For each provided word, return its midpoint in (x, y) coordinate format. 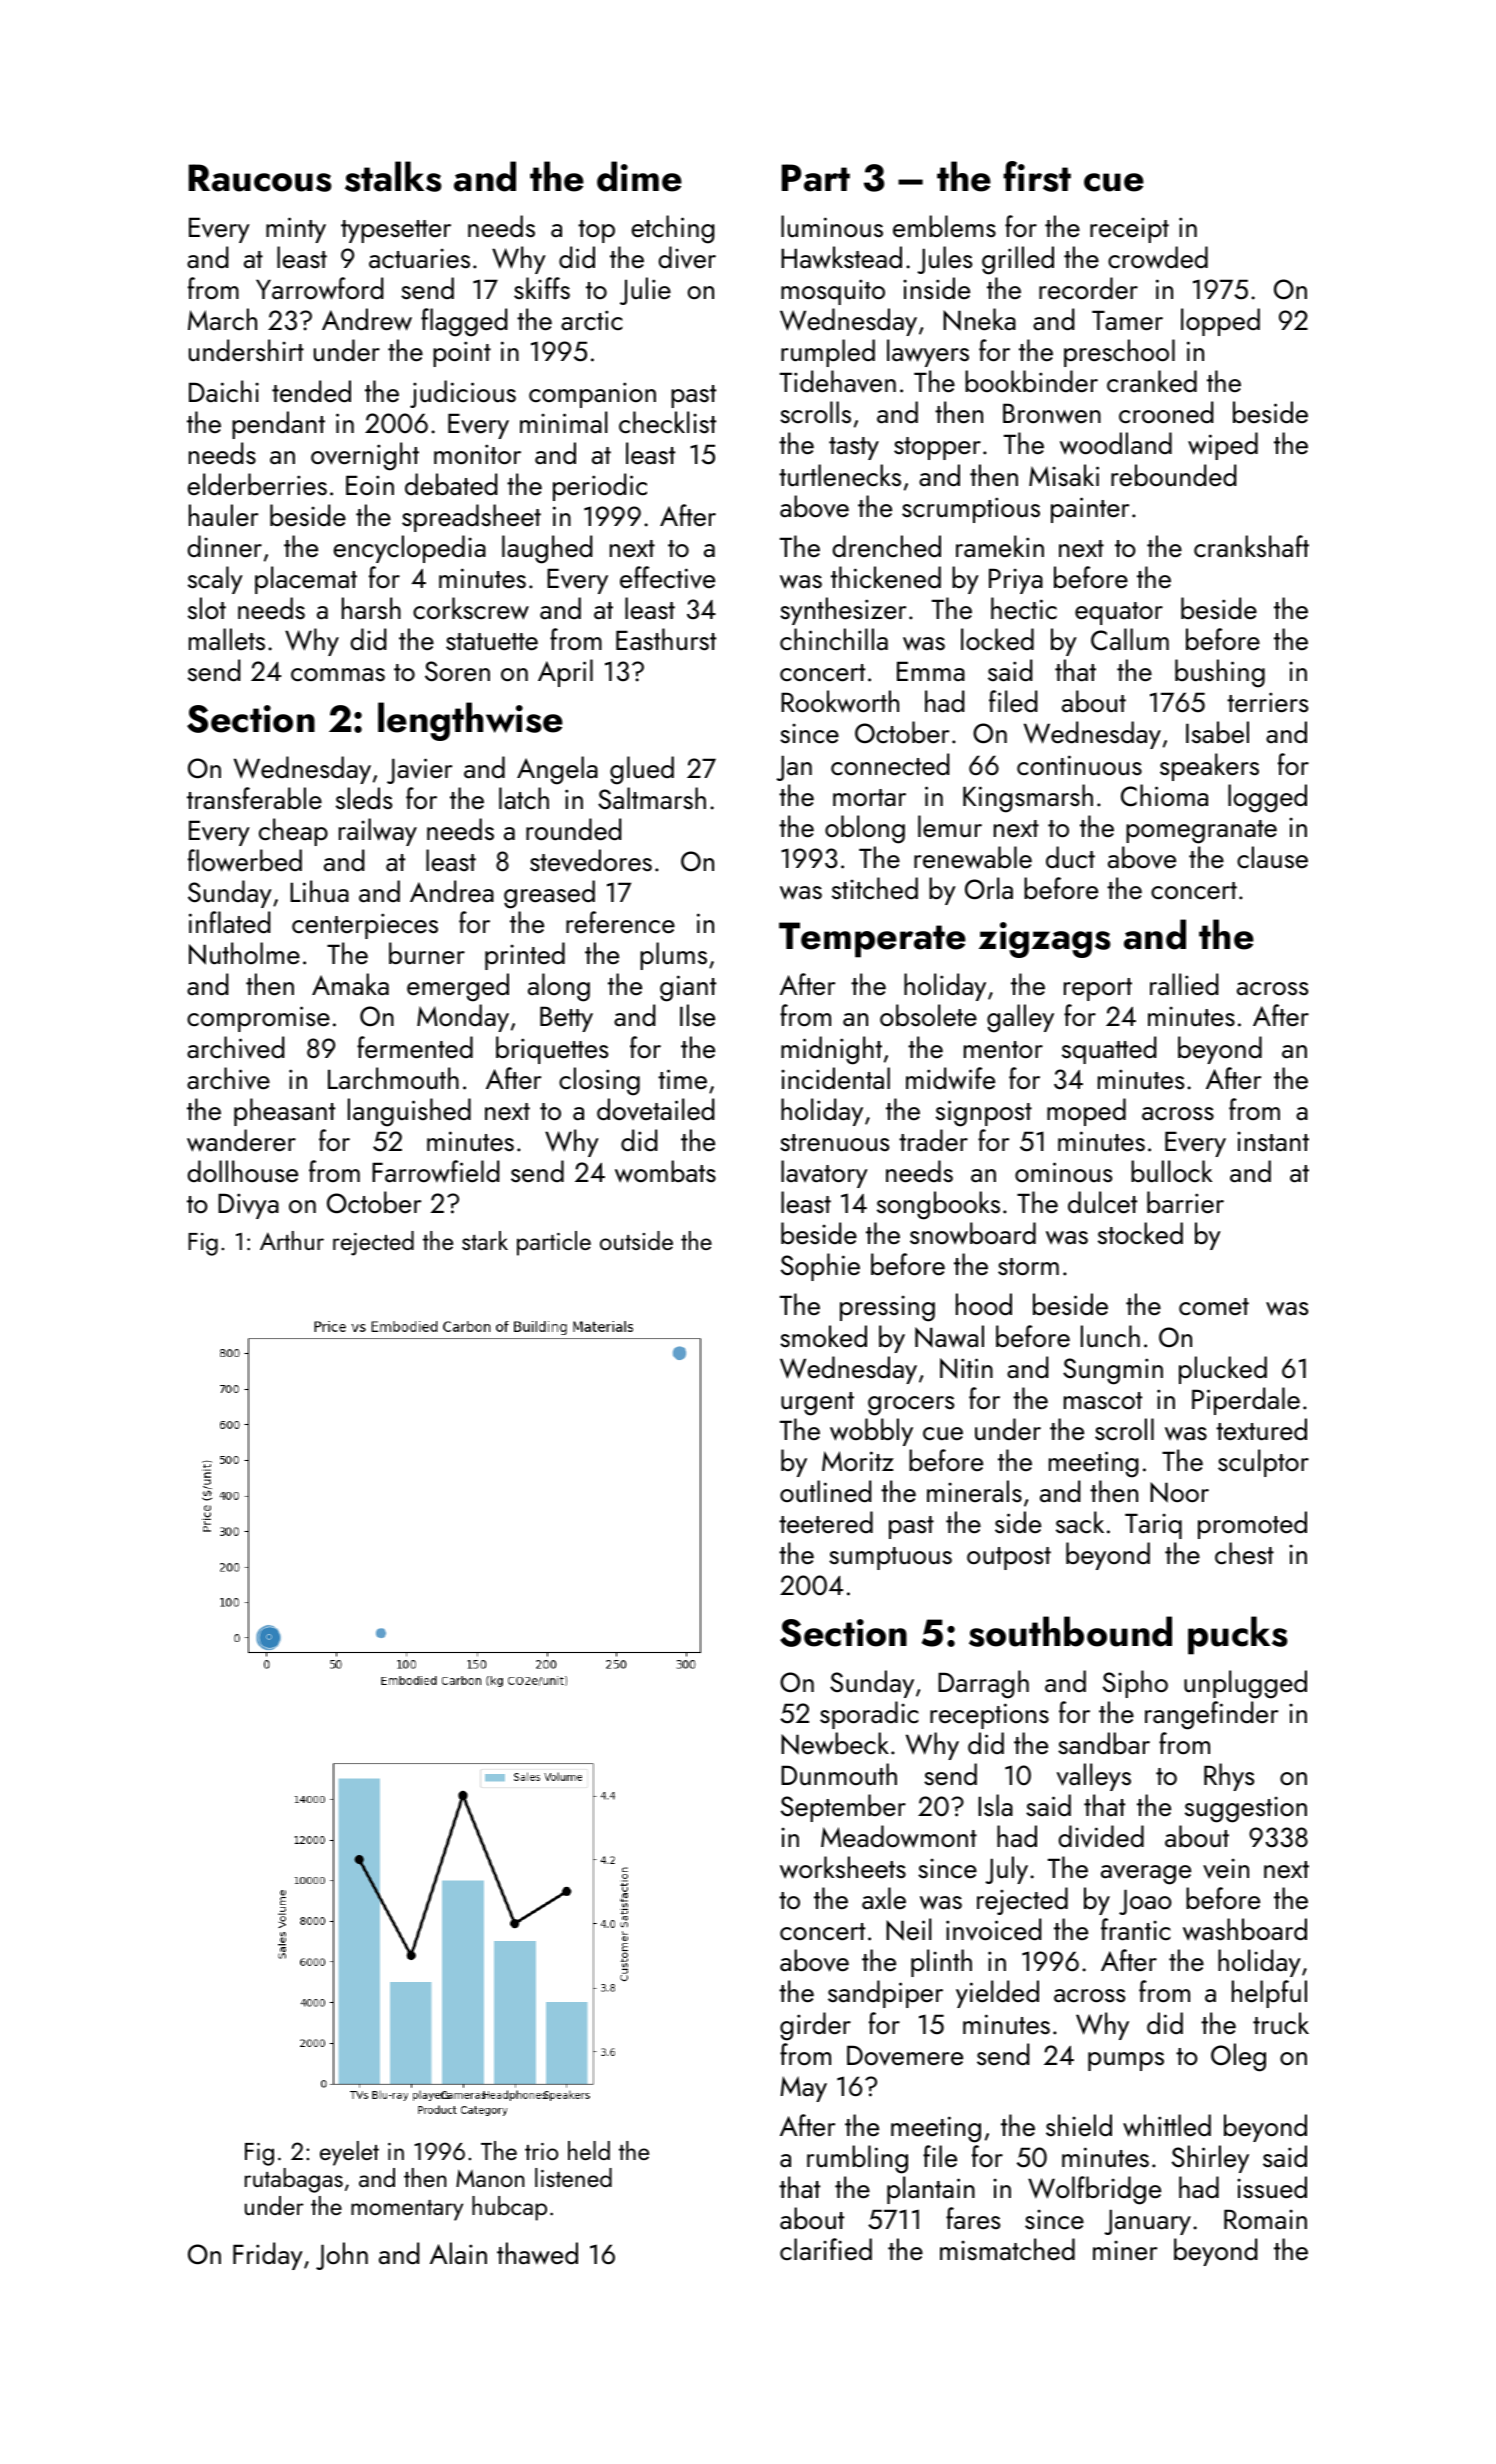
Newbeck (835, 1743)
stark (485, 1240)
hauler (223, 515)
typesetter (396, 231)
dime (639, 176)
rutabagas (294, 2180)
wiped (1223, 446)
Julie (645, 291)
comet (1214, 1306)
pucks (1238, 1635)
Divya (248, 1206)
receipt (1129, 230)
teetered (826, 1522)
